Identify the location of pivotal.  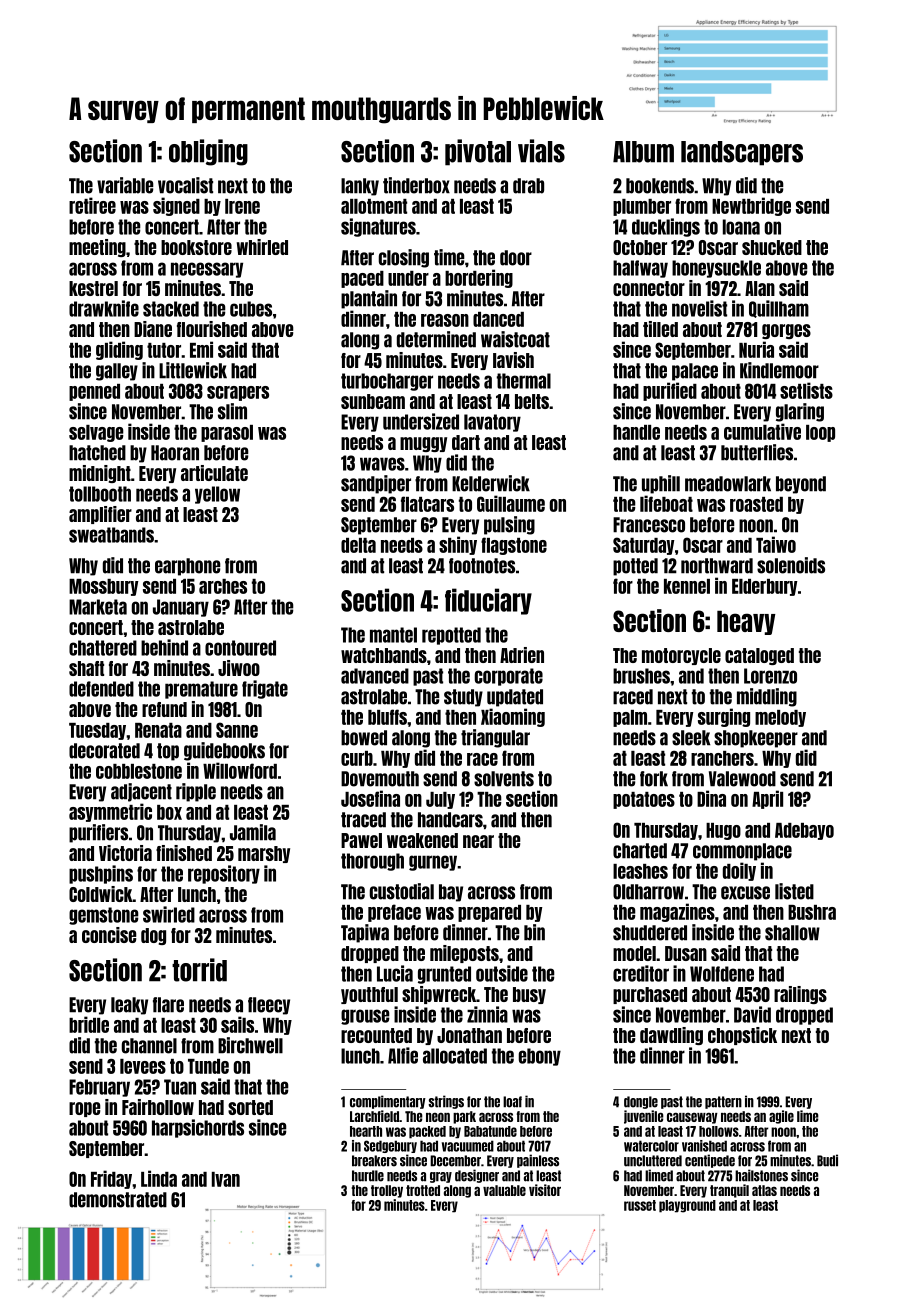
(478, 152).
